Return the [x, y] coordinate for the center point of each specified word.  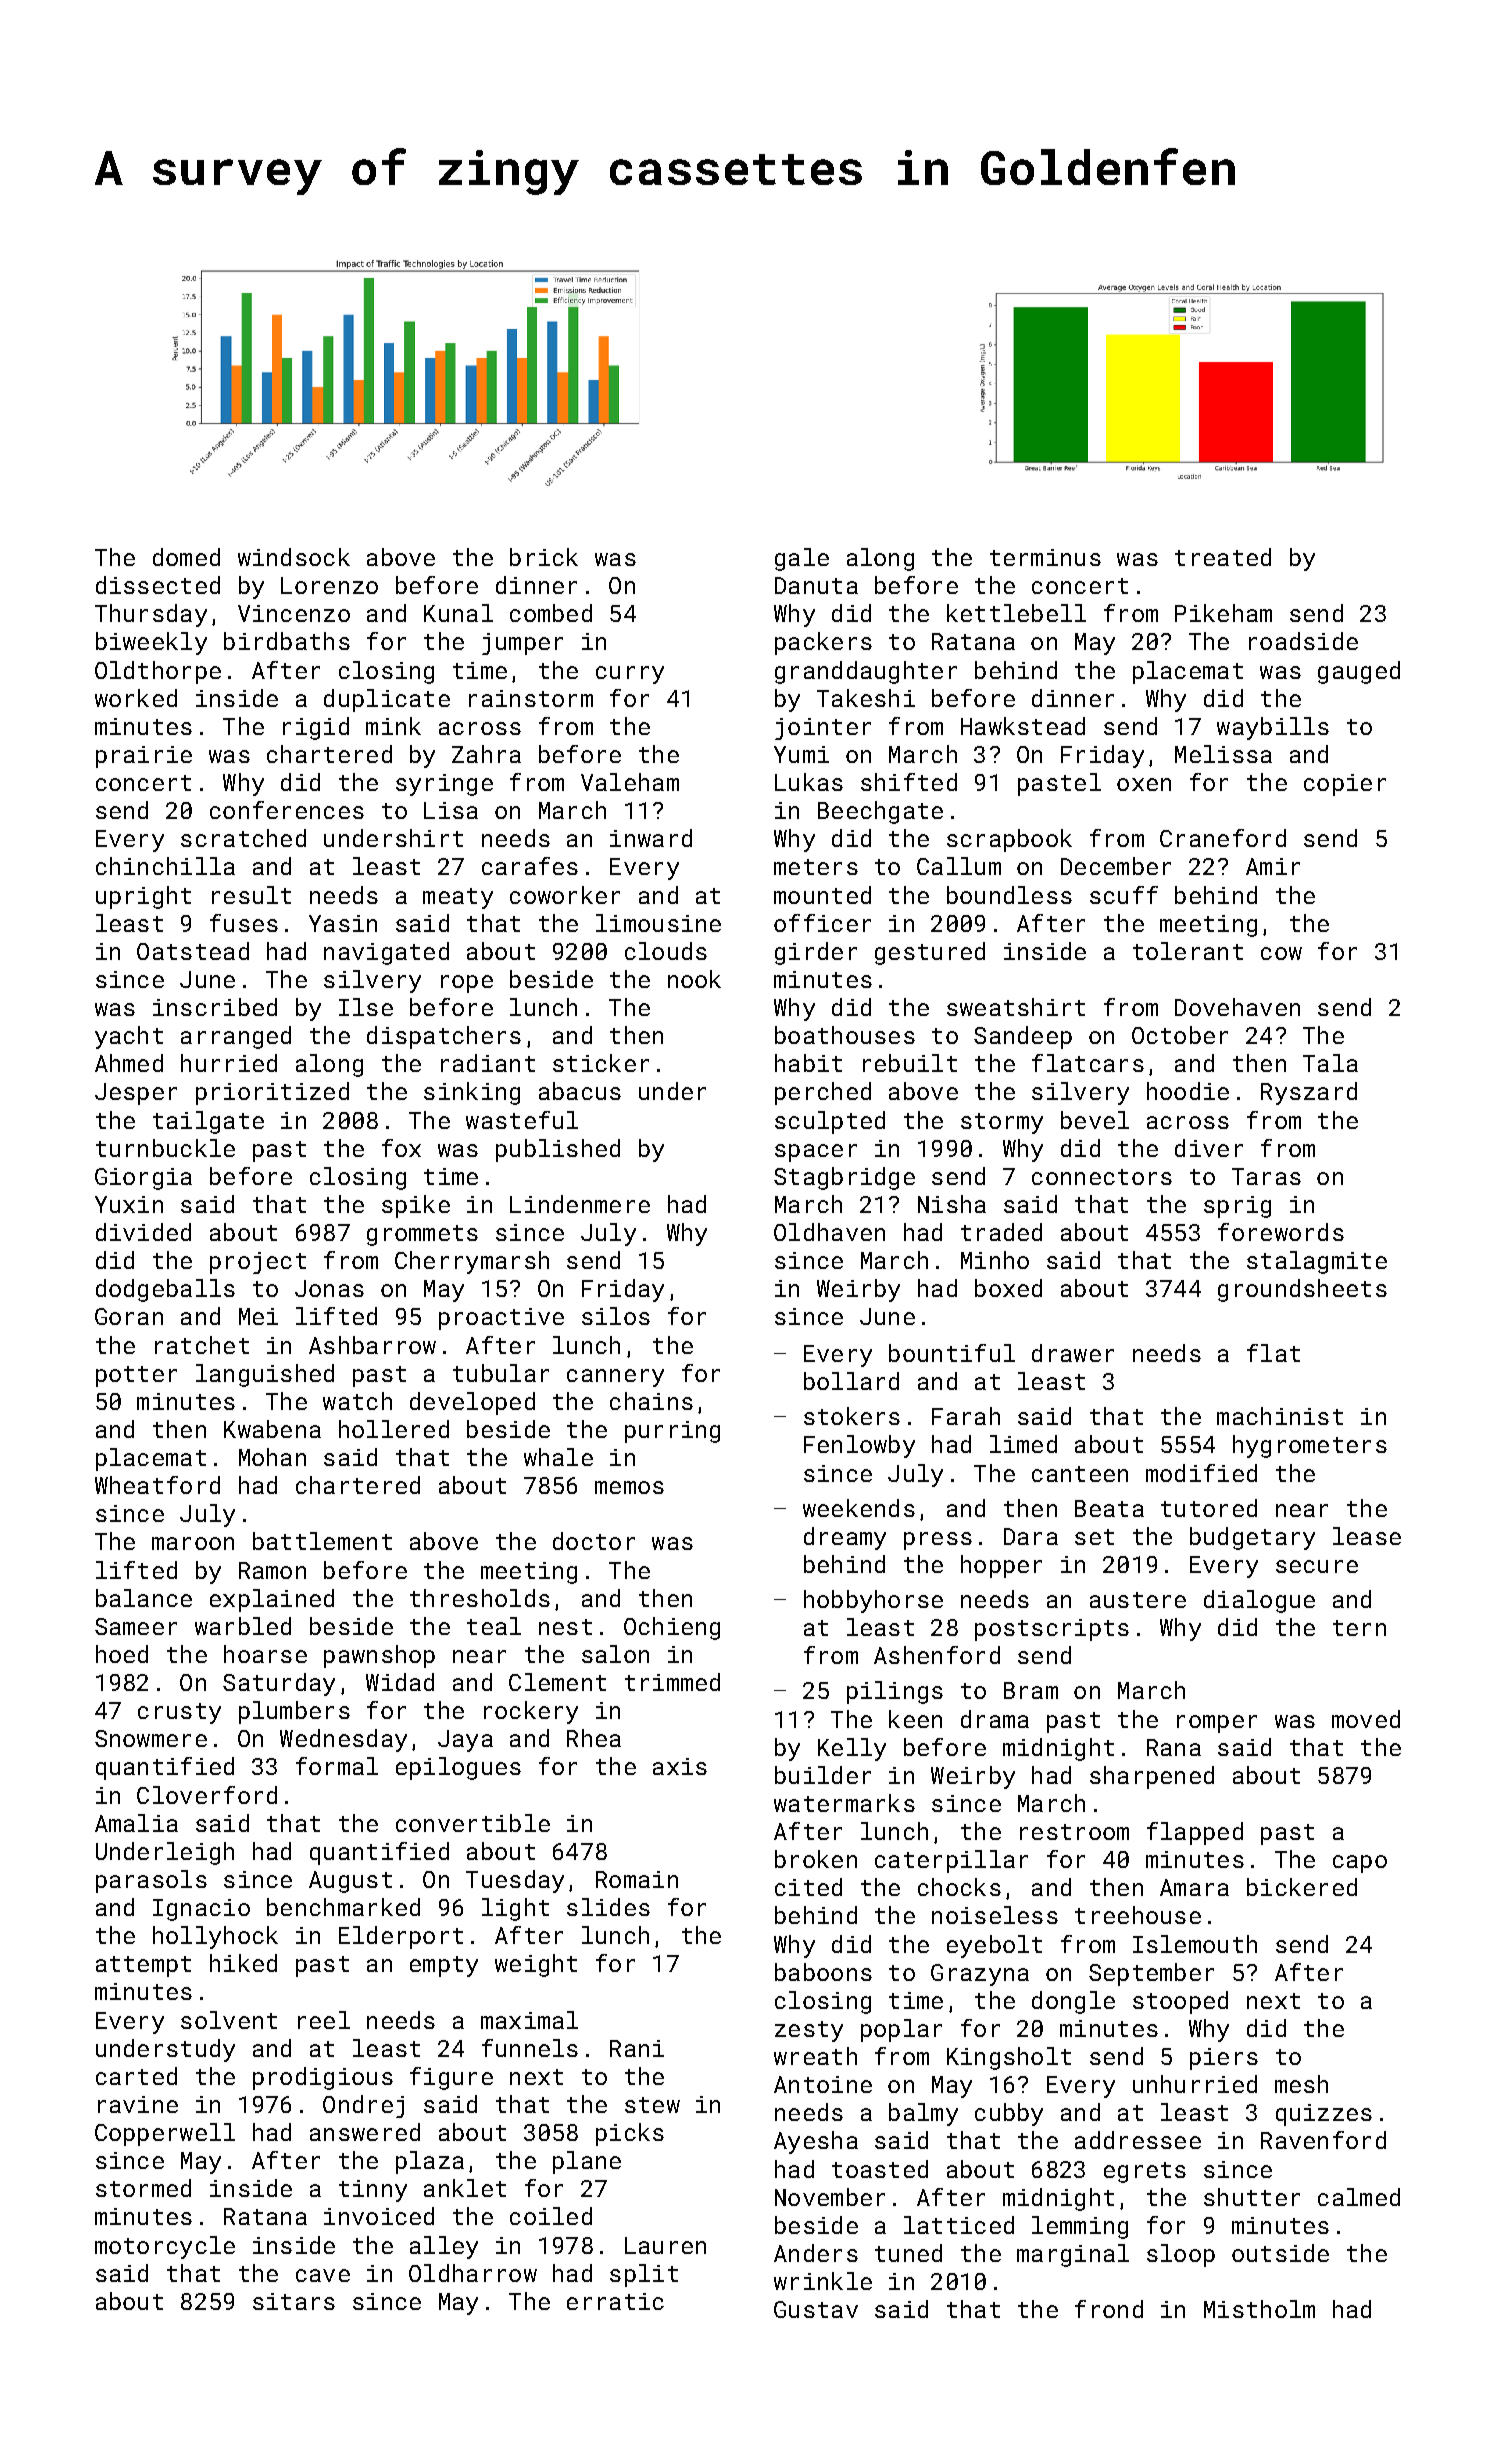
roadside [1303, 641]
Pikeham [1223, 613]
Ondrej [363, 2106]
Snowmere [151, 1738]
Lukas [809, 782]
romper [1217, 1724]
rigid [316, 728]
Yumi [801, 754]
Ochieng [672, 1628]
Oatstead [193, 951]
